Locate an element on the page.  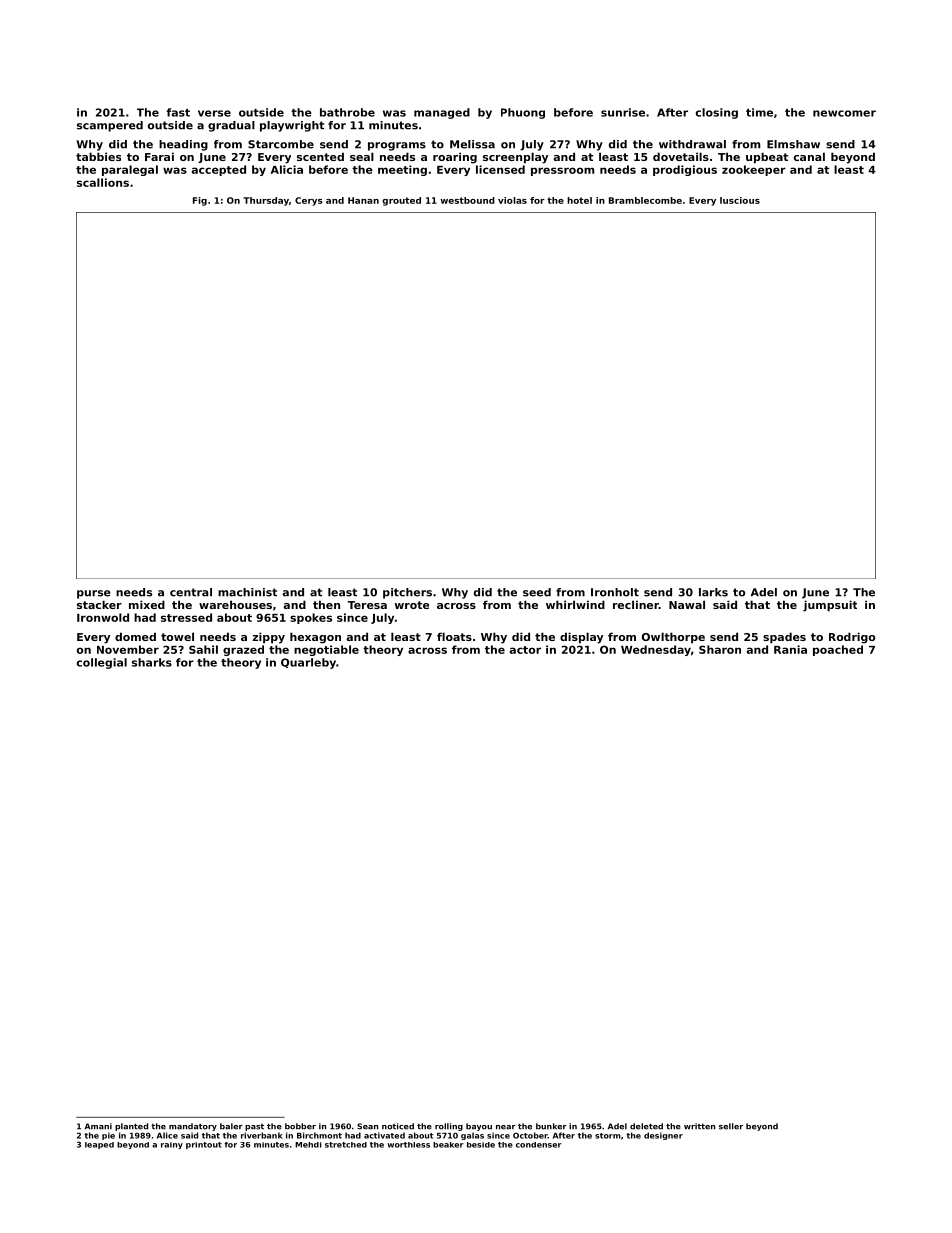
beside is located at coordinates (481, 1145).
